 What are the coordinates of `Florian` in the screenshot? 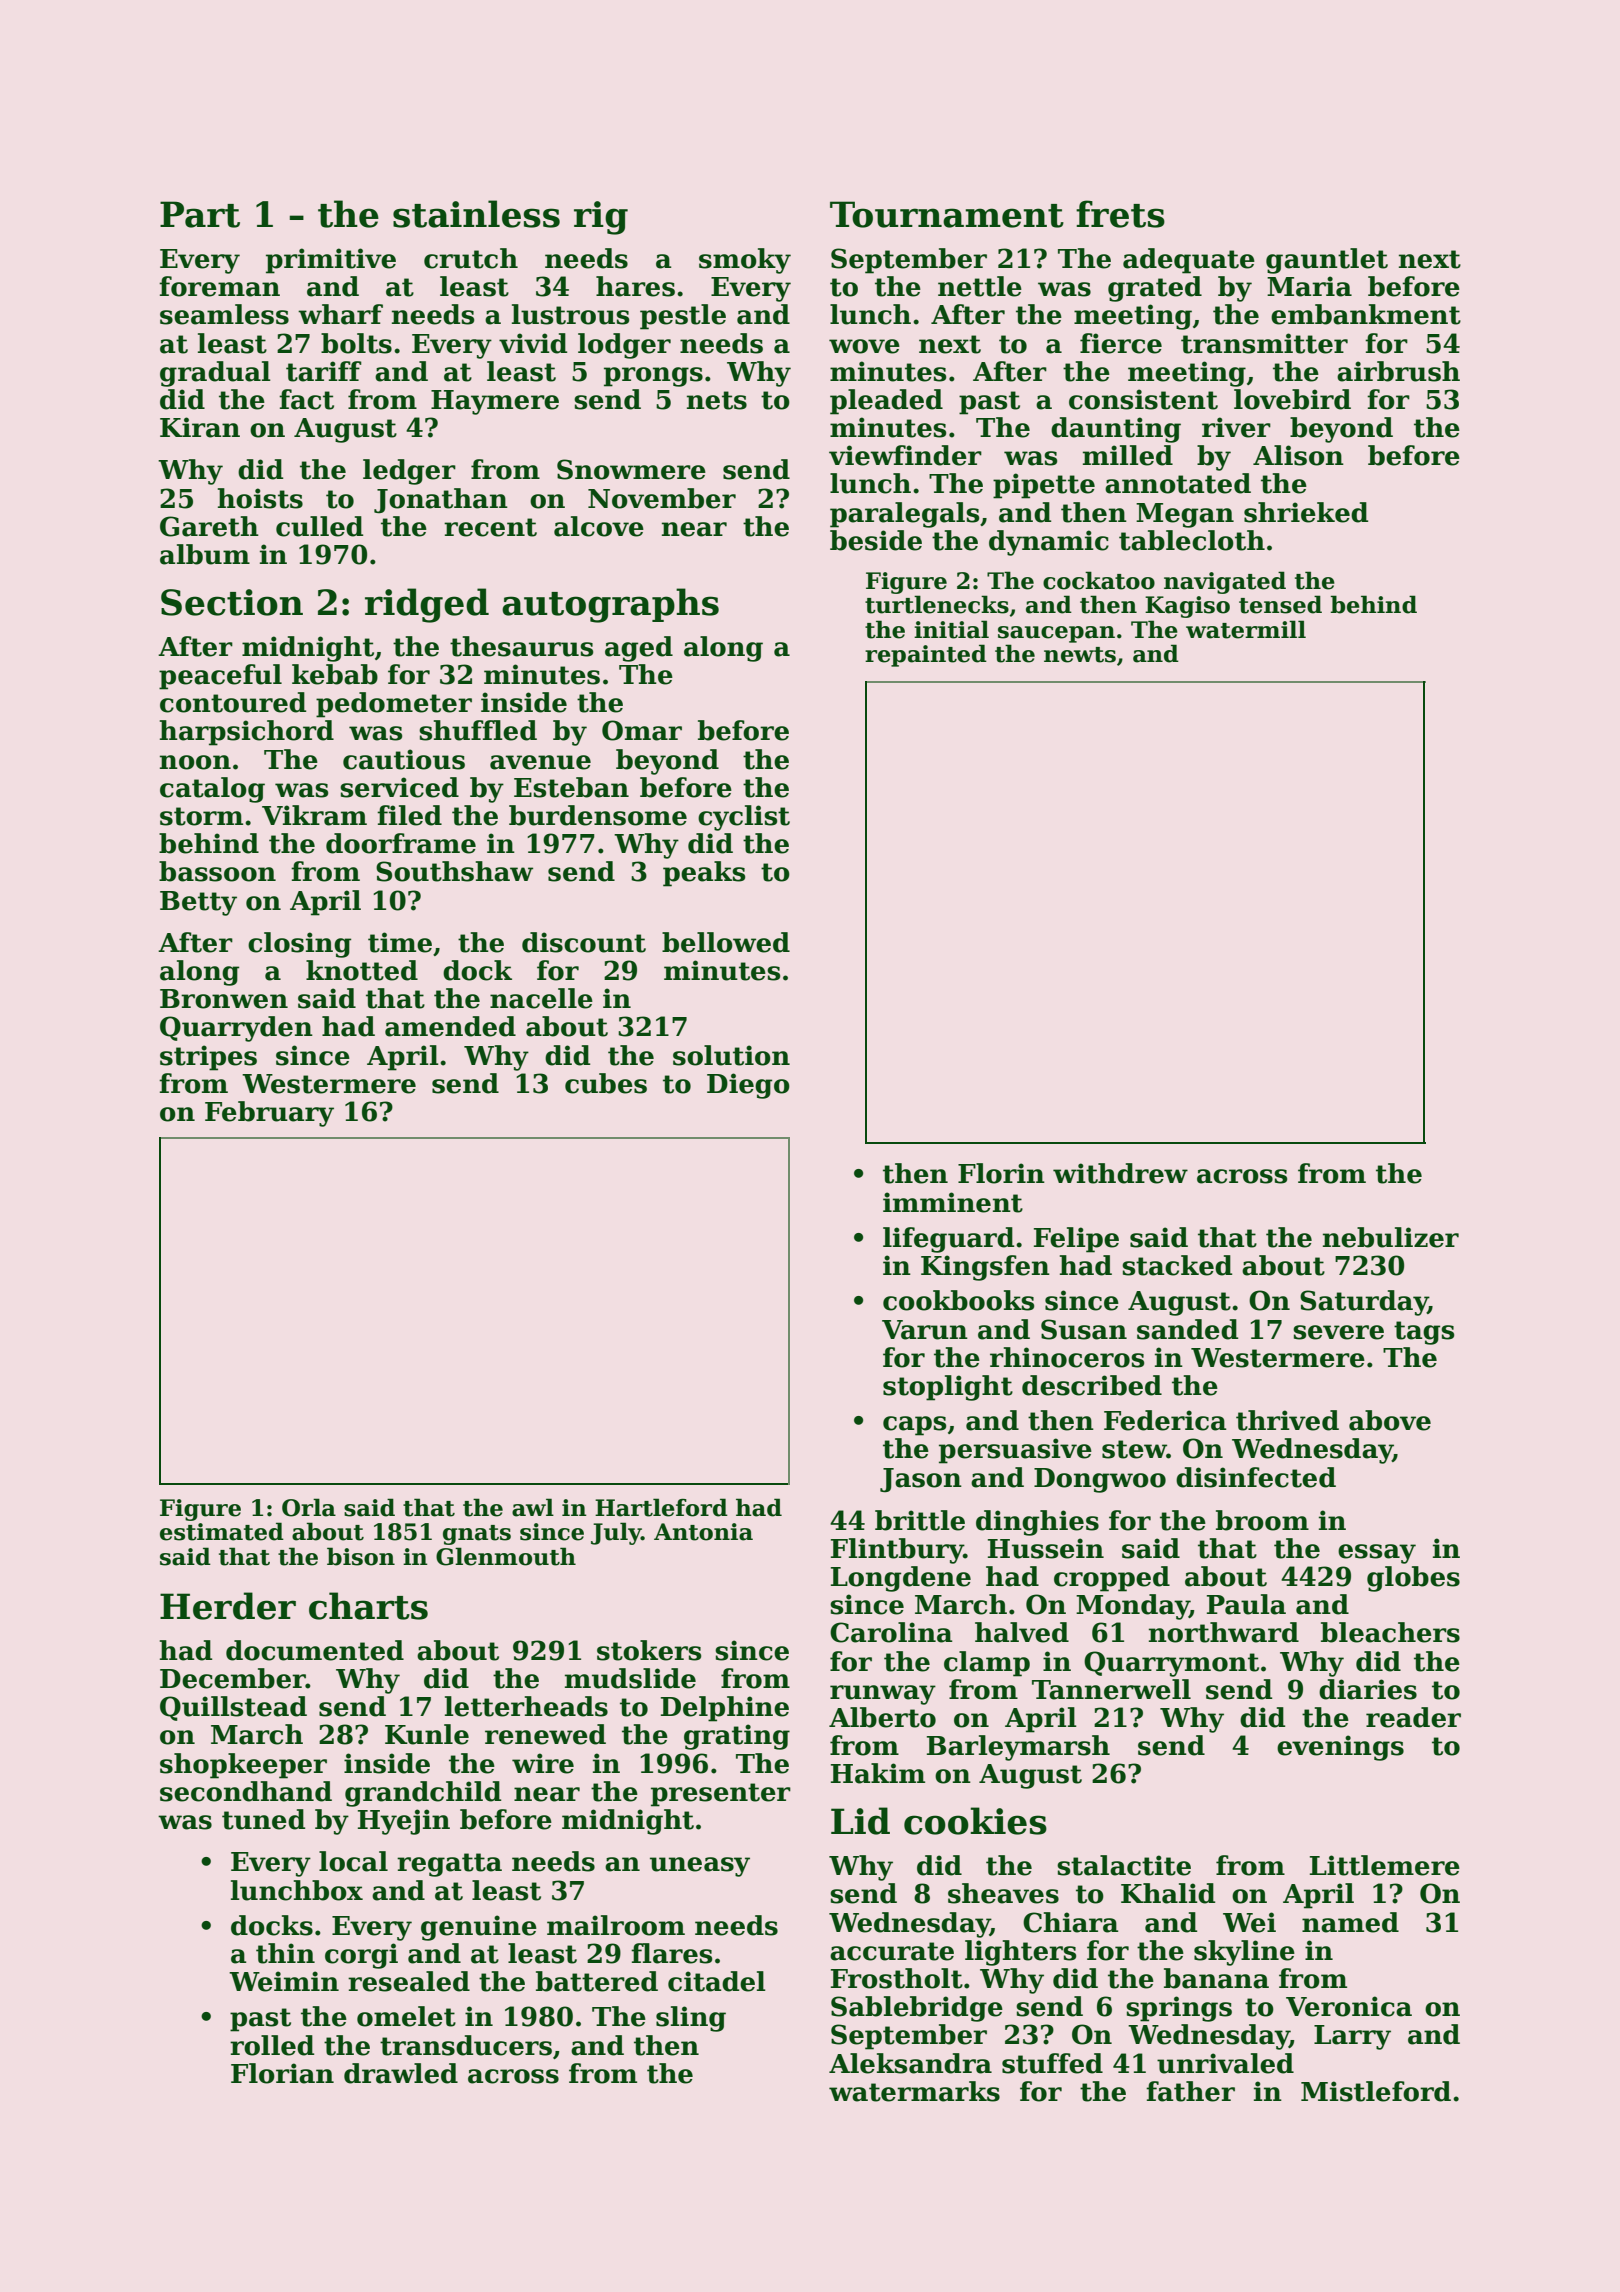 It's located at (282, 2073).
